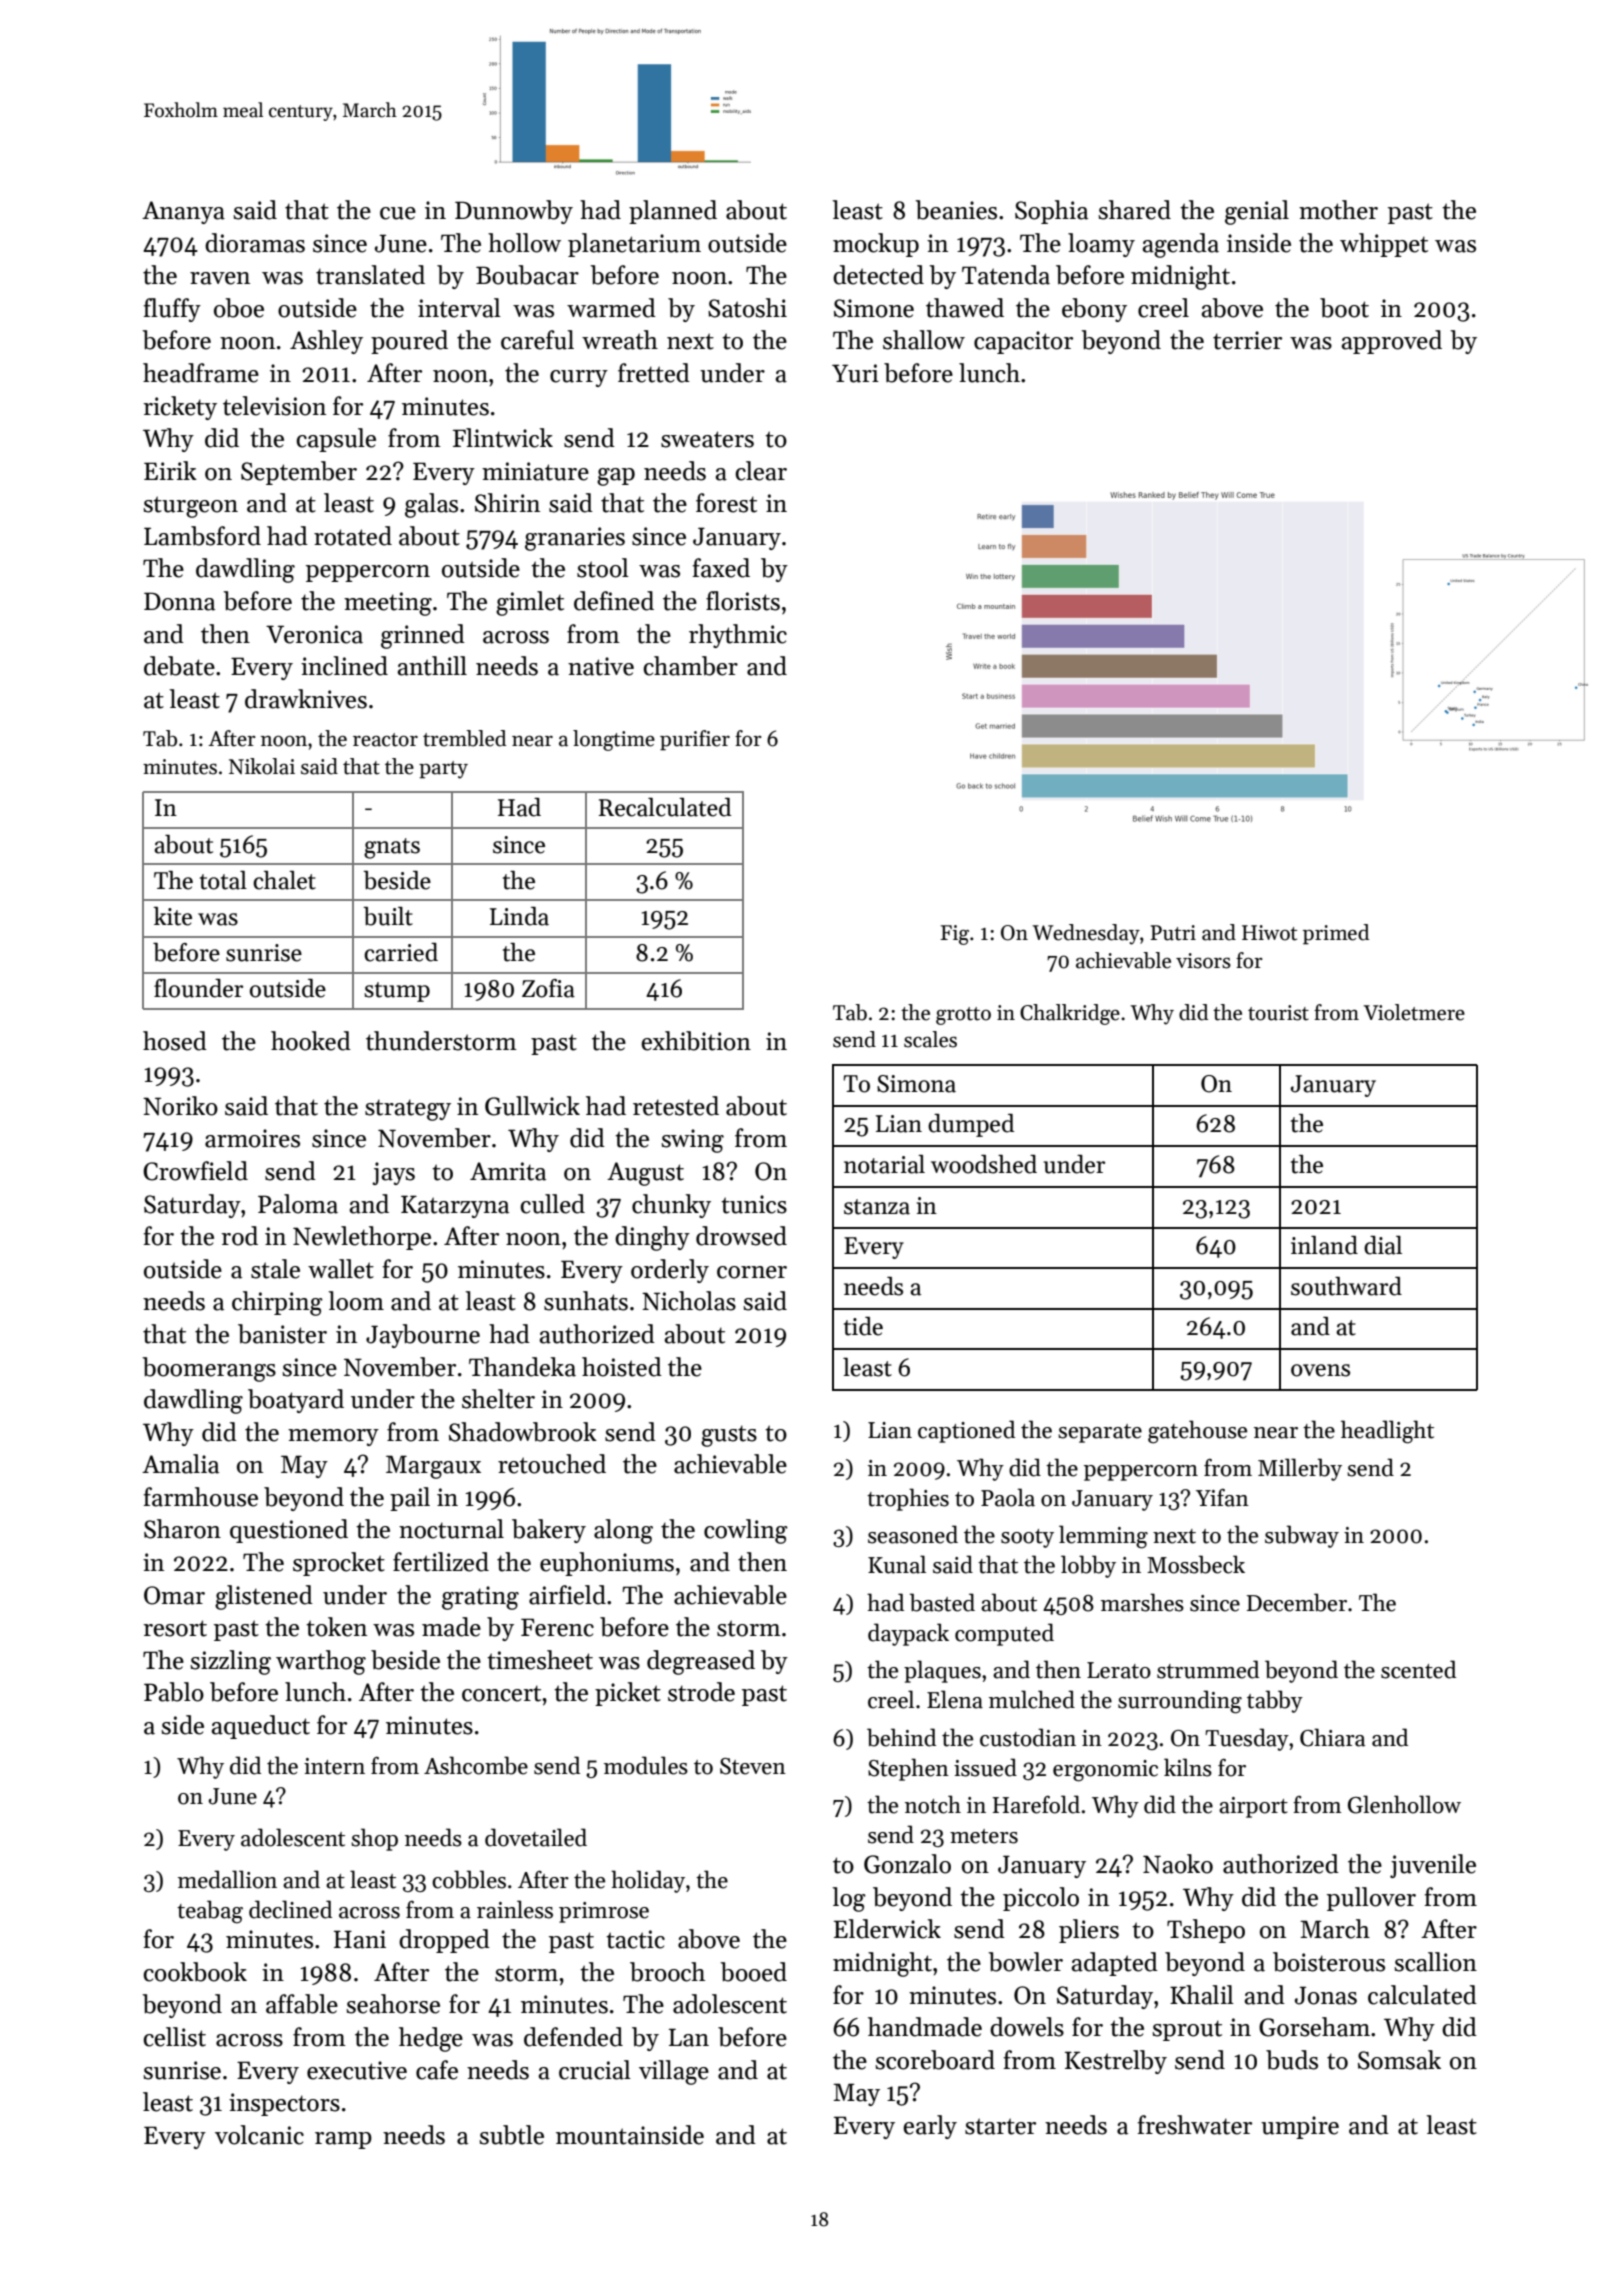 Image resolution: width=1620 pixels, height=2292 pixels. What do you see at coordinates (1320, 1370) in the image?
I see `ovens` at bounding box center [1320, 1370].
